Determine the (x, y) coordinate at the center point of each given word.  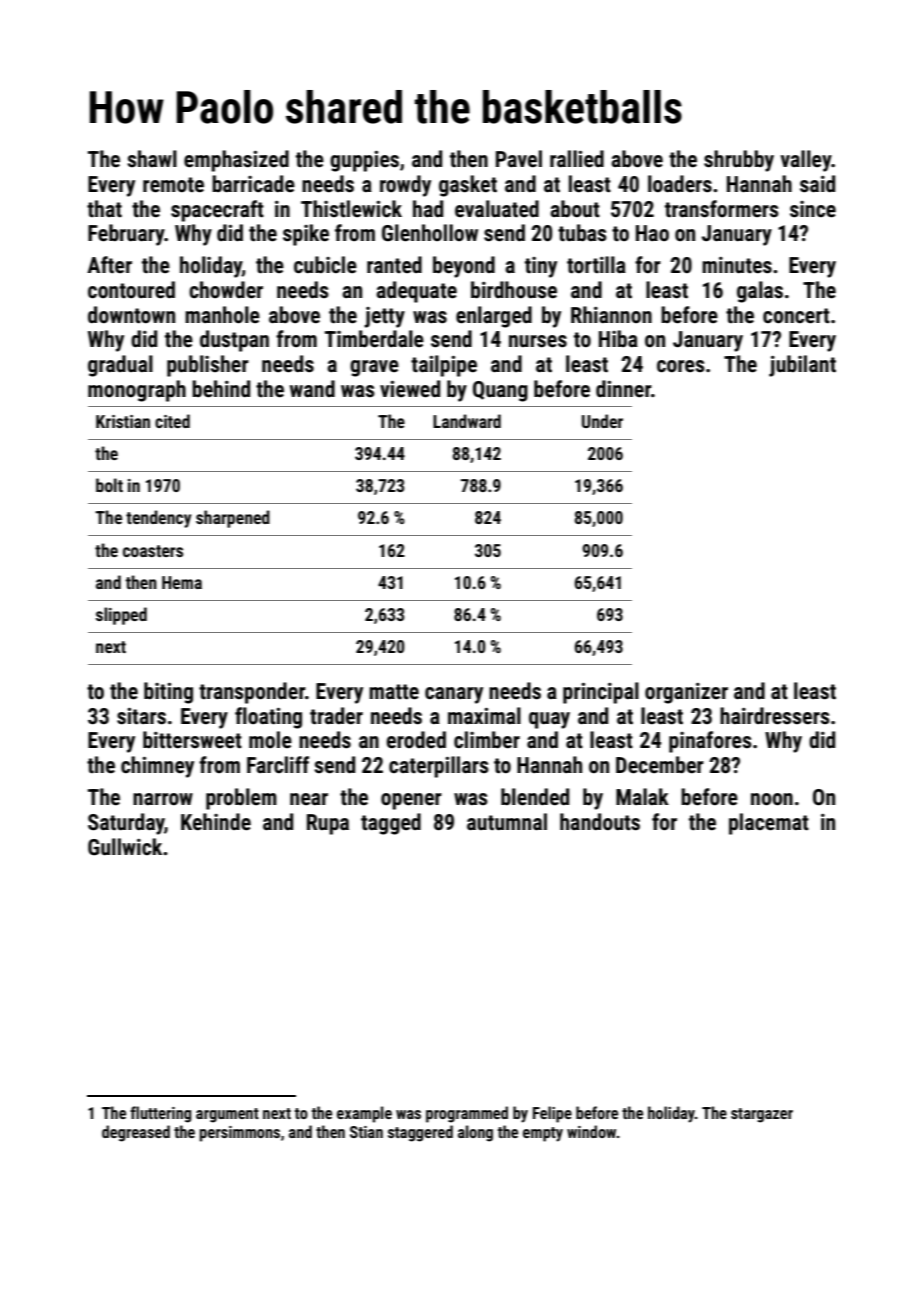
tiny (541, 267)
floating (268, 718)
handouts (600, 822)
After (109, 265)
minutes (737, 265)
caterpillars (439, 767)
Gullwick (125, 847)
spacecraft (217, 211)
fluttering (161, 1114)
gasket (468, 186)
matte (394, 692)
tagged (391, 824)
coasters (153, 551)
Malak (642, 796)
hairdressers (775, 716)
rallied (577, 159)
